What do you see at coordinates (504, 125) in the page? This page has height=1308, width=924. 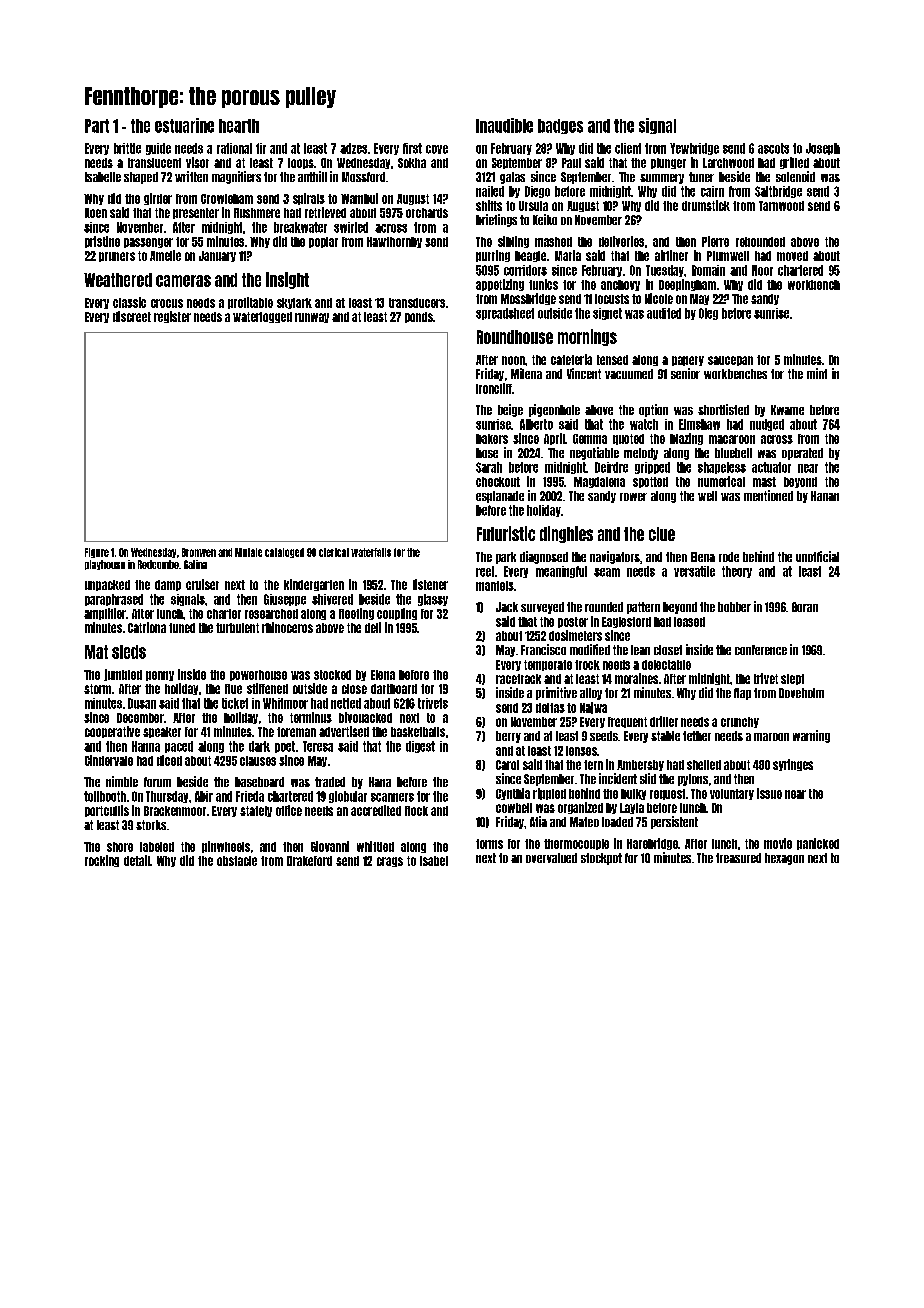 I see `Inaudible` at bounding box center [504, 125].
